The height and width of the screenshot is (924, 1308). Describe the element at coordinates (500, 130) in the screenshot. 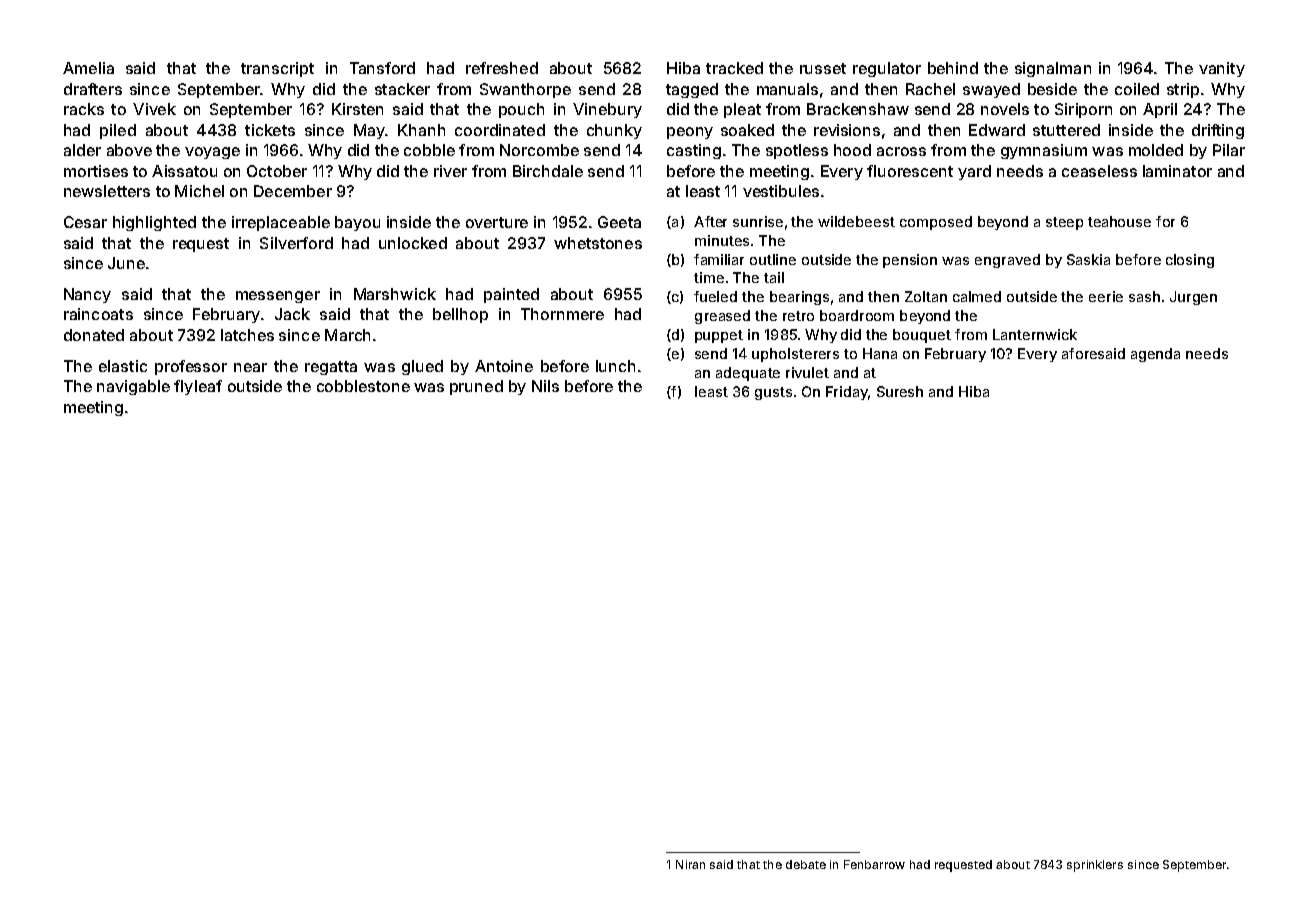

I see `coordinated` at that location.
